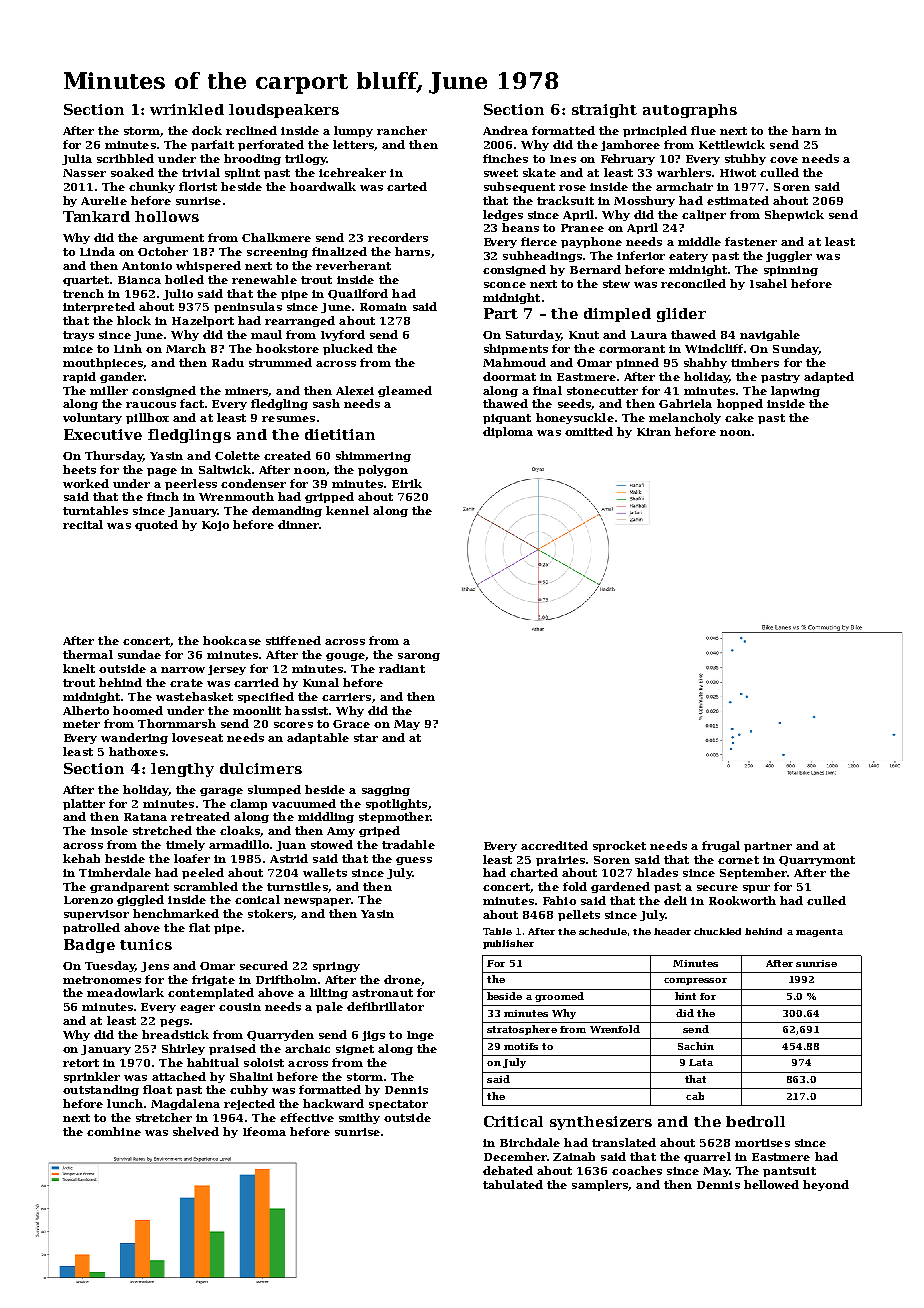 Image resolution: width=924 pixels, height=1308 pixels. I want to click on wrinkled, so click(187, 109).
